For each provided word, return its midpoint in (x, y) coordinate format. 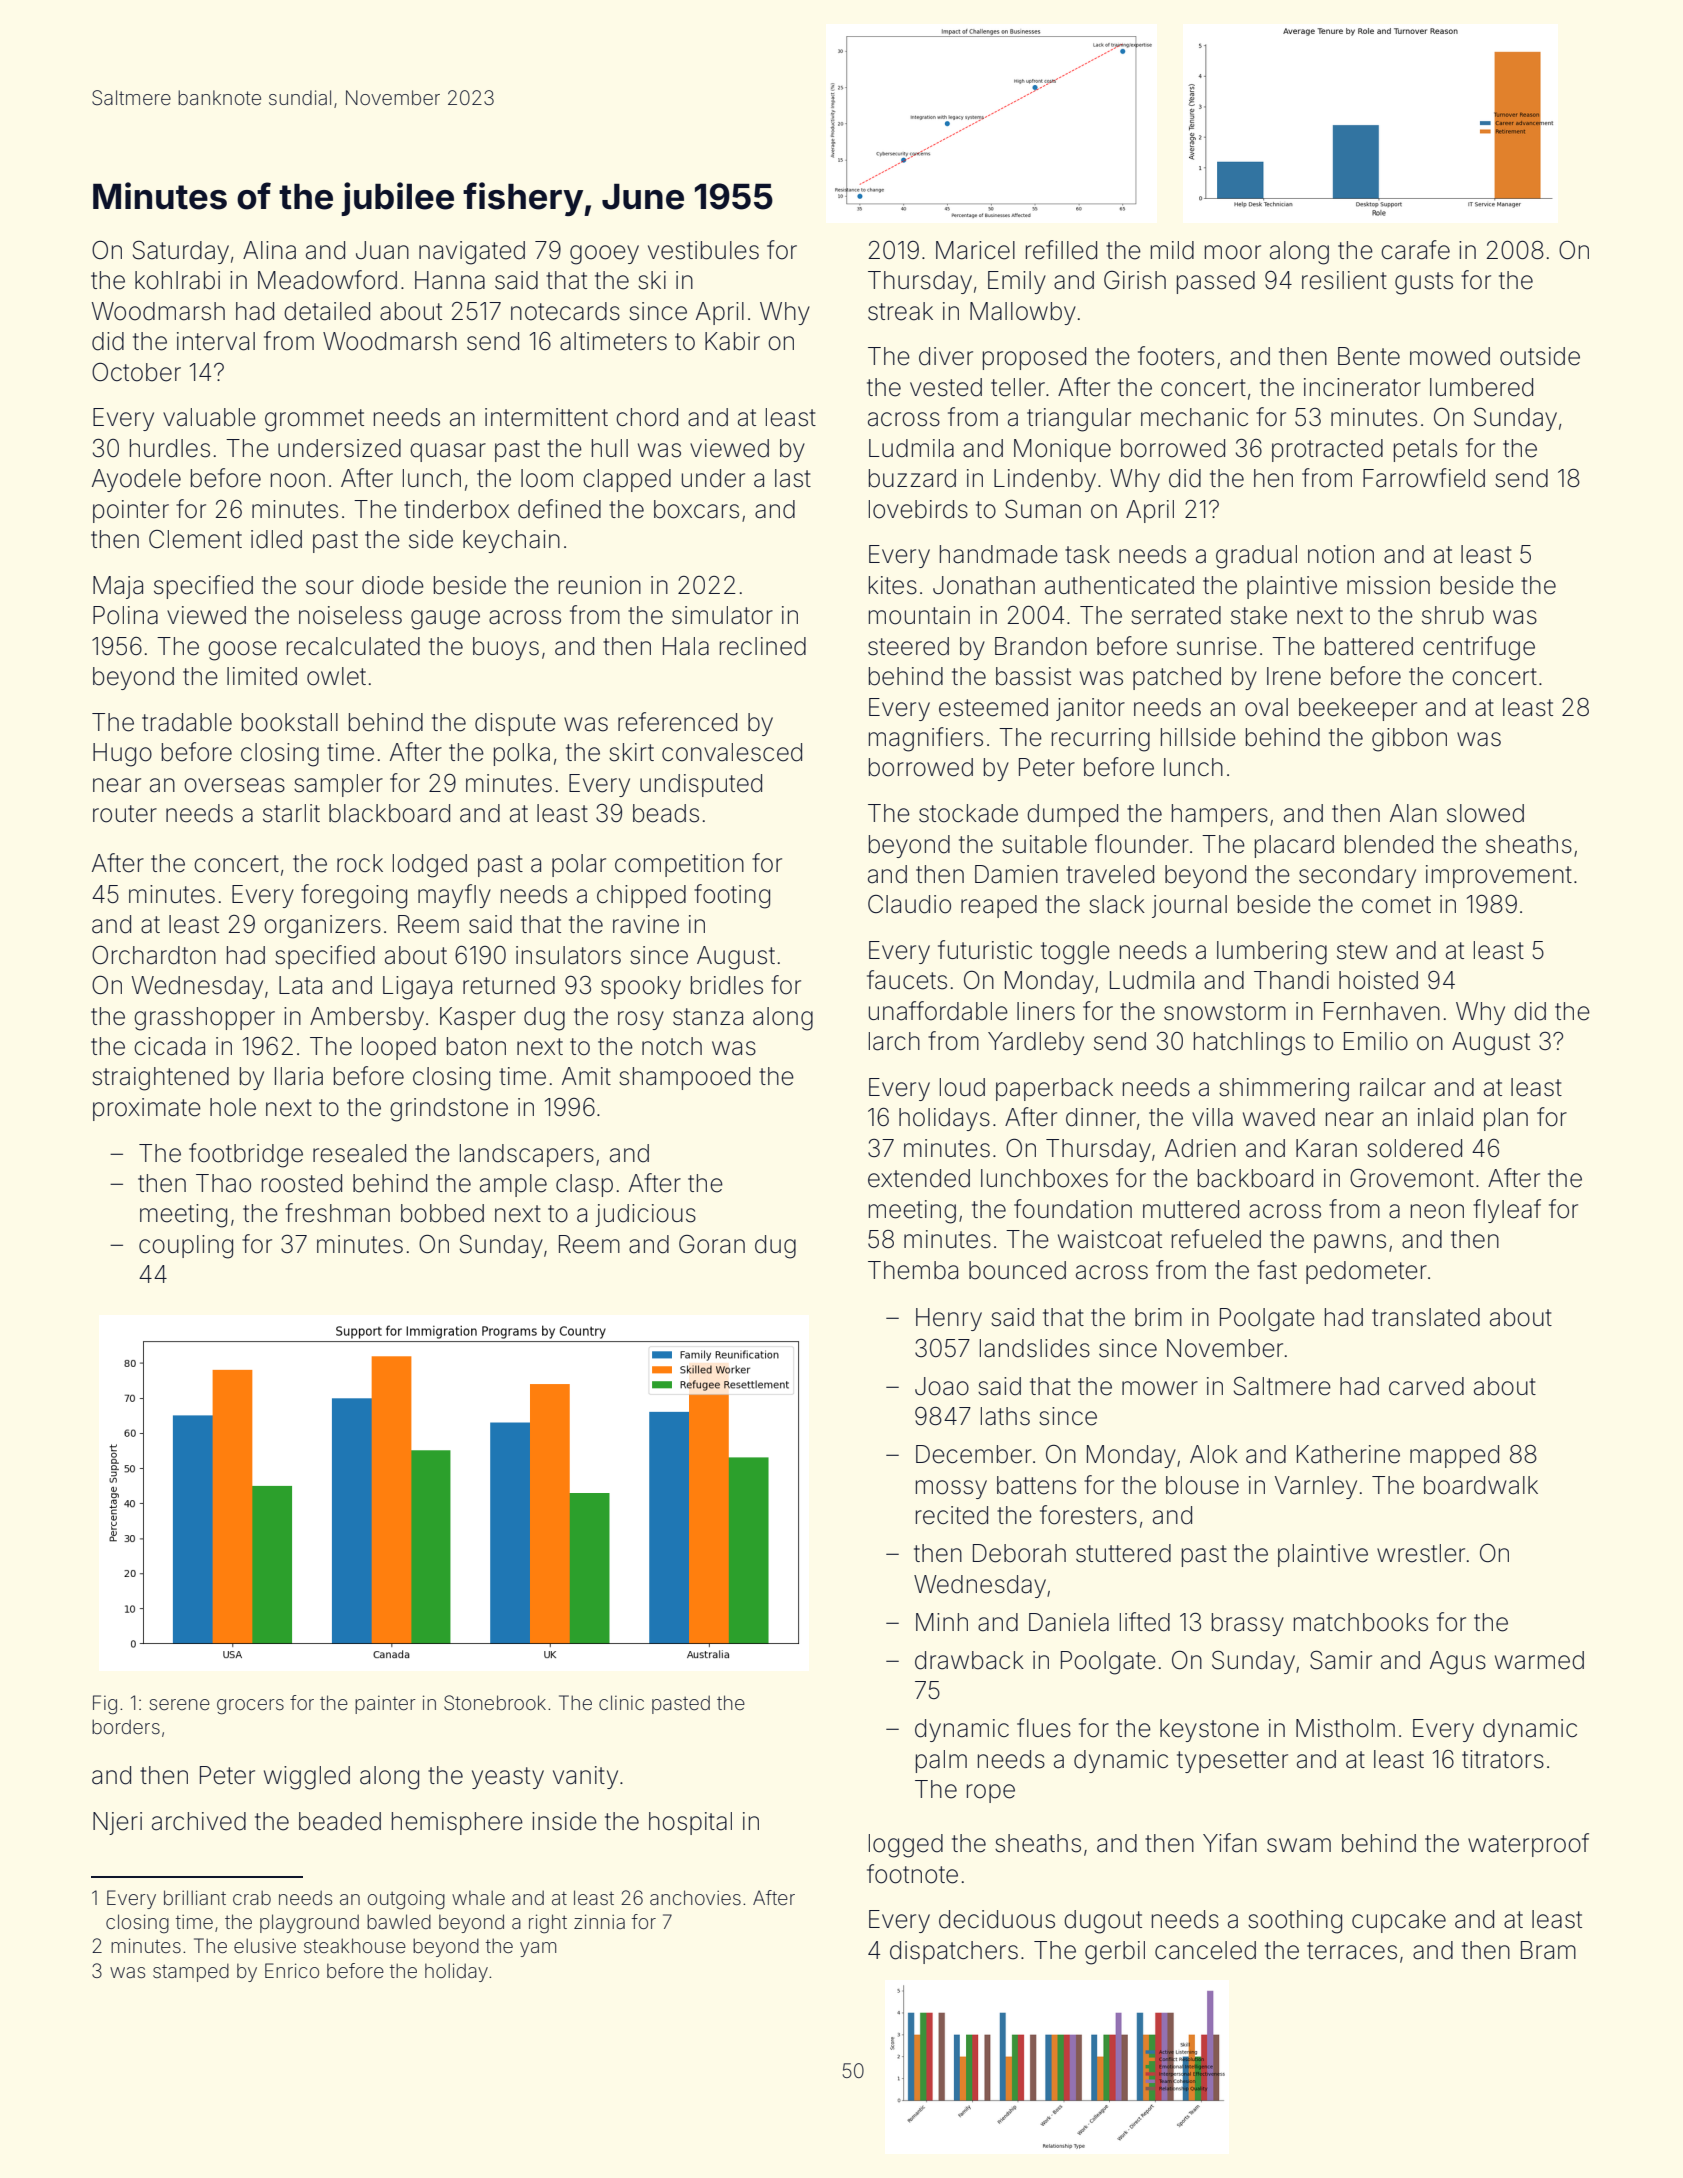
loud (962, 1087)
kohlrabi (177, 280)
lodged (430, 866)
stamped (191, 1972)
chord (647, 417)
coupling (186, 1247)
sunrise (1217, 646)
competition (679, 865)
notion (1341, 554)
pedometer (1366, 1272)
